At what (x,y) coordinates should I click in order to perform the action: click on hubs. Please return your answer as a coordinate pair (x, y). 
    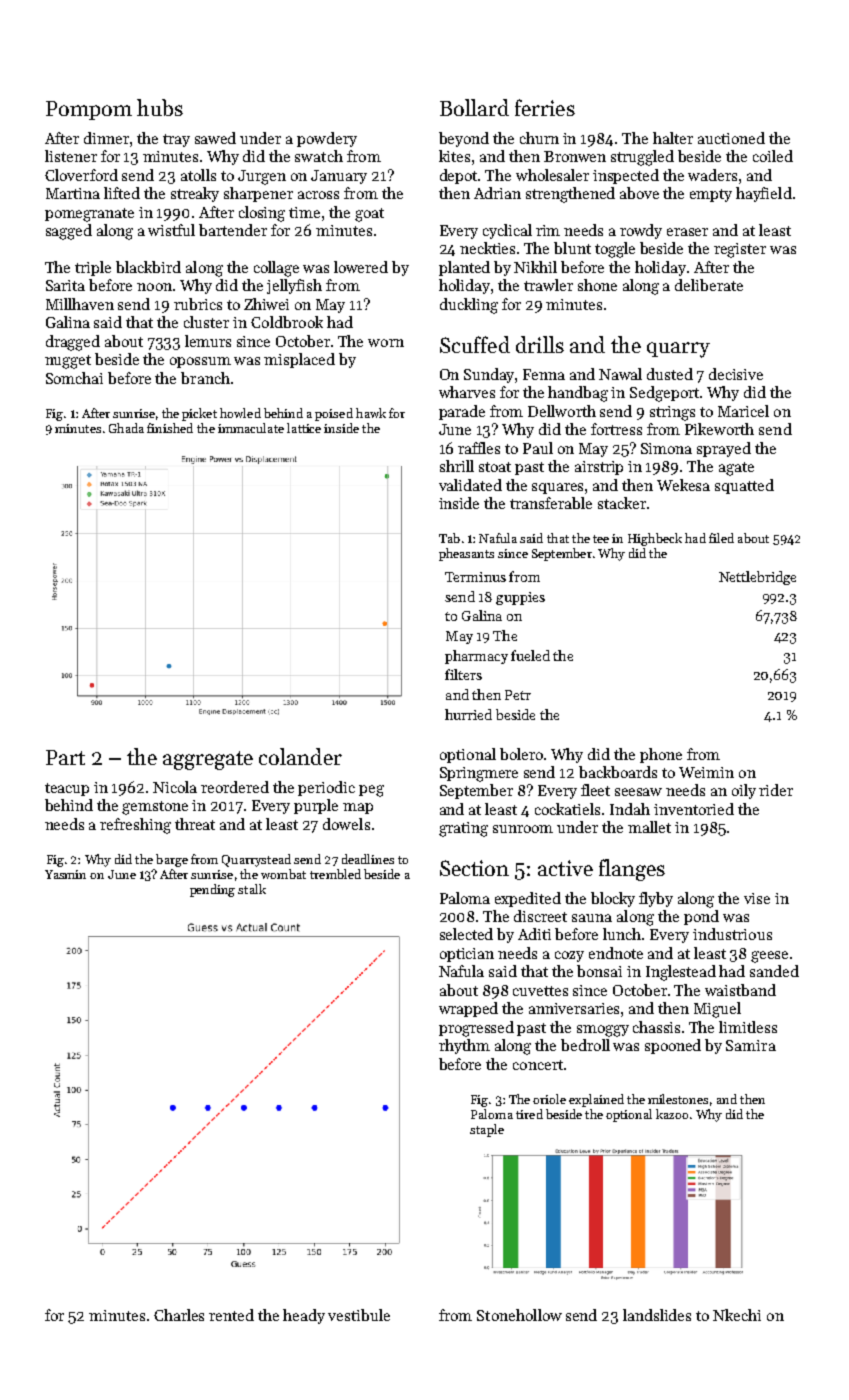
    Looking at the image, I should click on (160, 107).
